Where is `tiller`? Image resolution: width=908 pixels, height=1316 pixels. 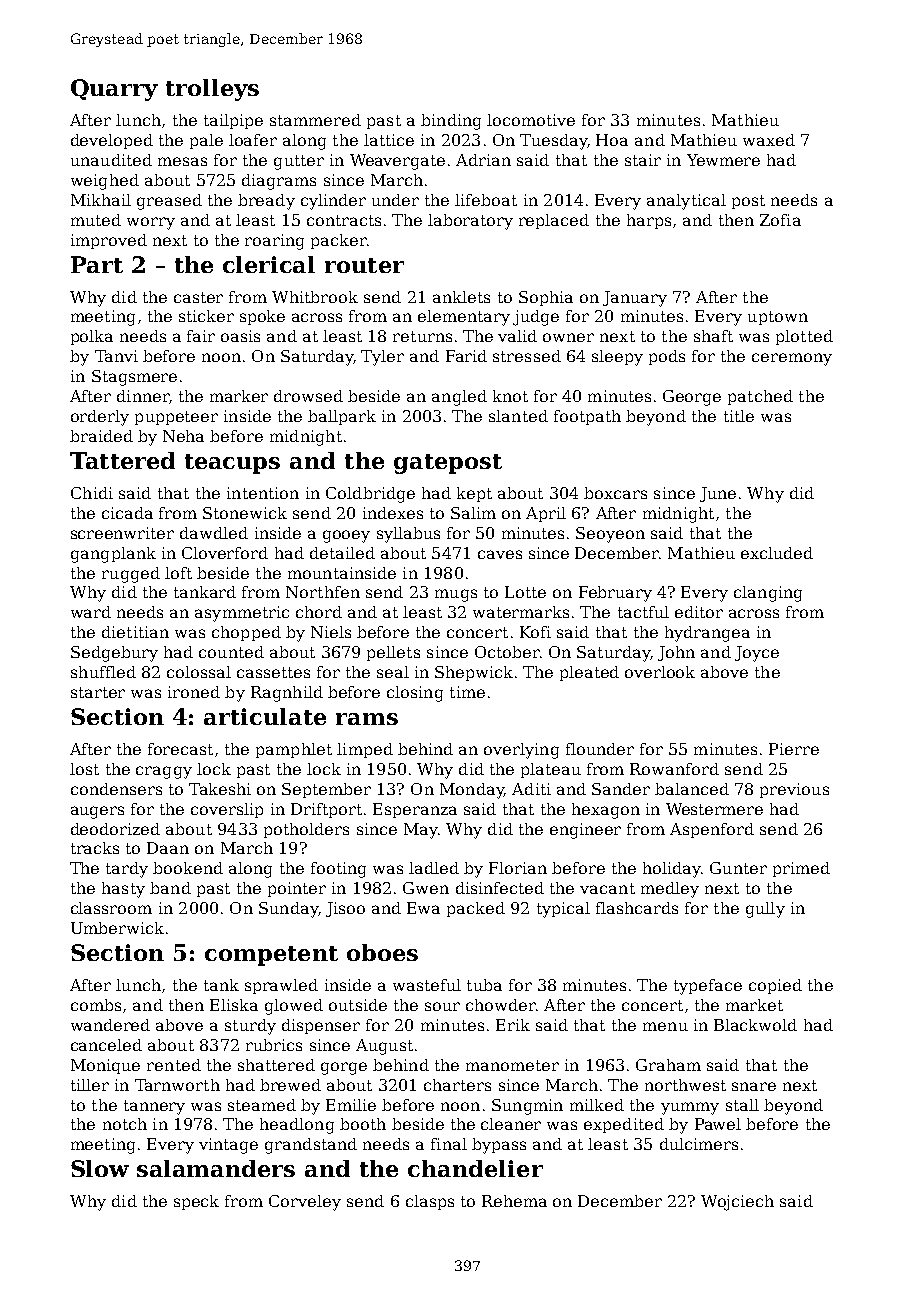 tiller is located at coordinates (90, 1085).
